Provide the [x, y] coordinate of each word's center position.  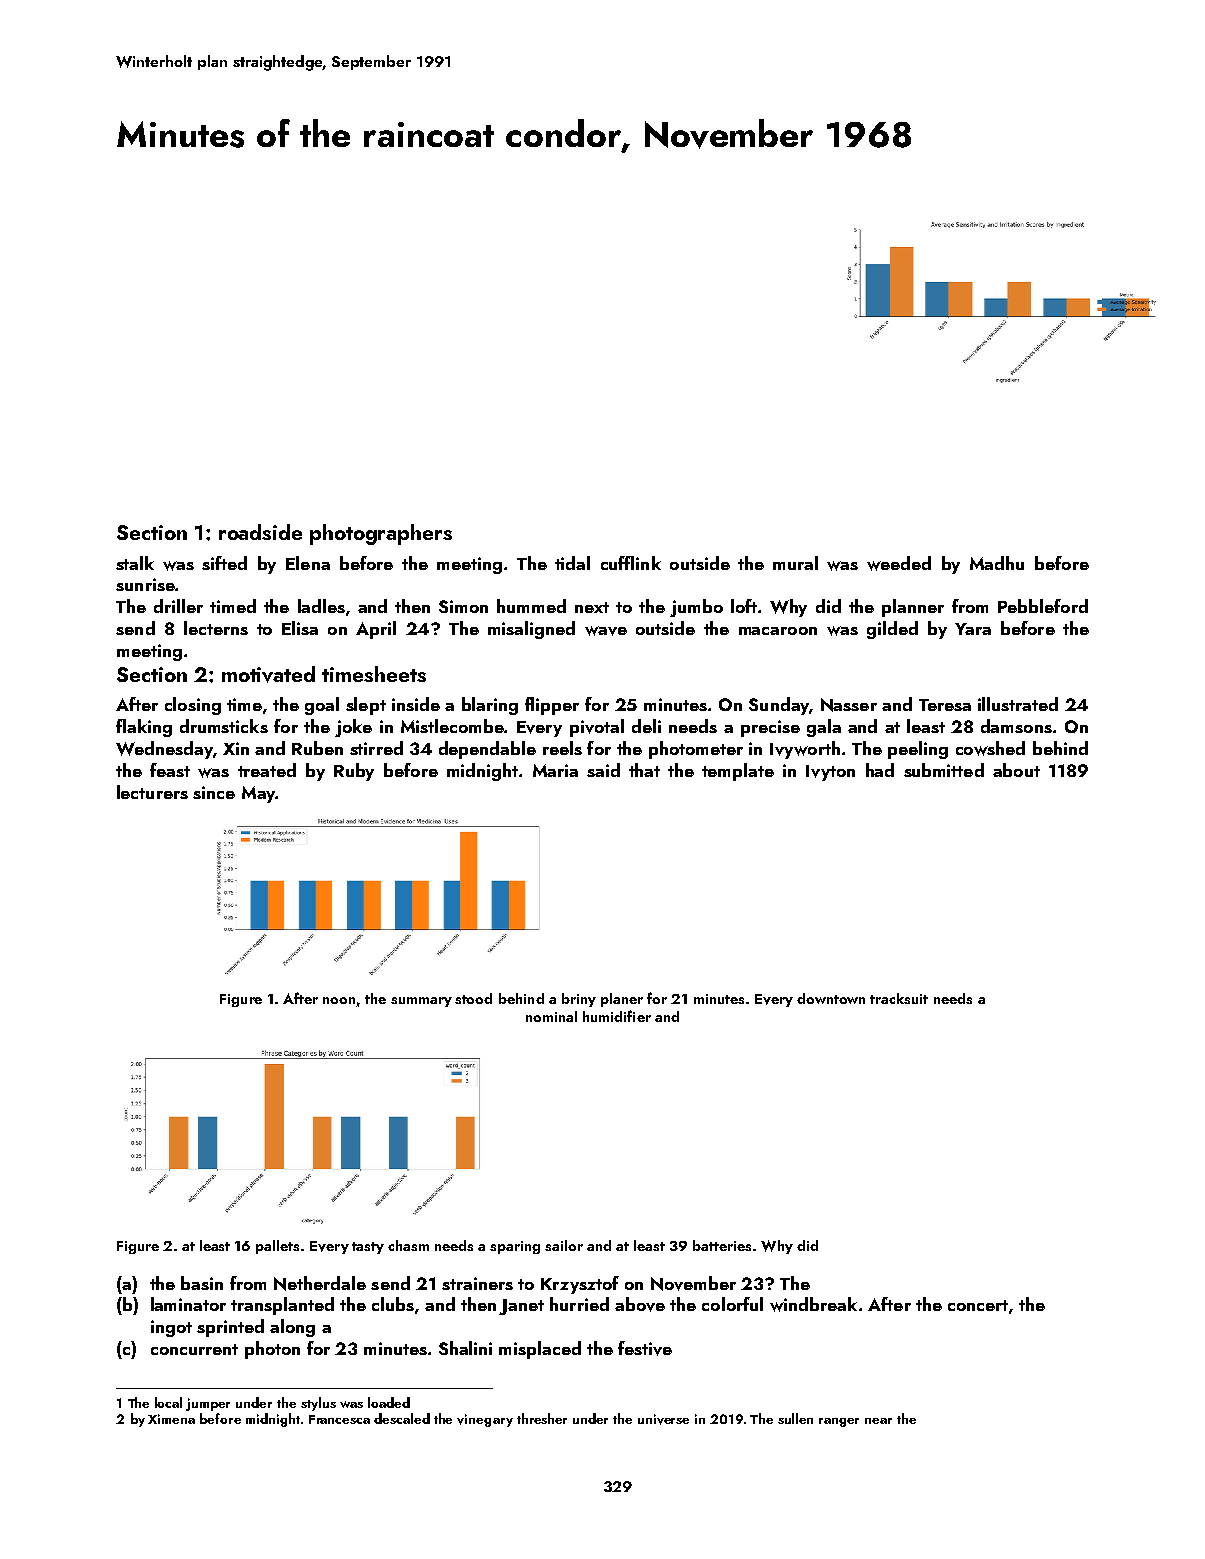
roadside [260, 532]
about [1016, 770]
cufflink [631, 563]
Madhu [997, 563]
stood [473, 998]
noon [339, 1000]
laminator [188, 1304]
